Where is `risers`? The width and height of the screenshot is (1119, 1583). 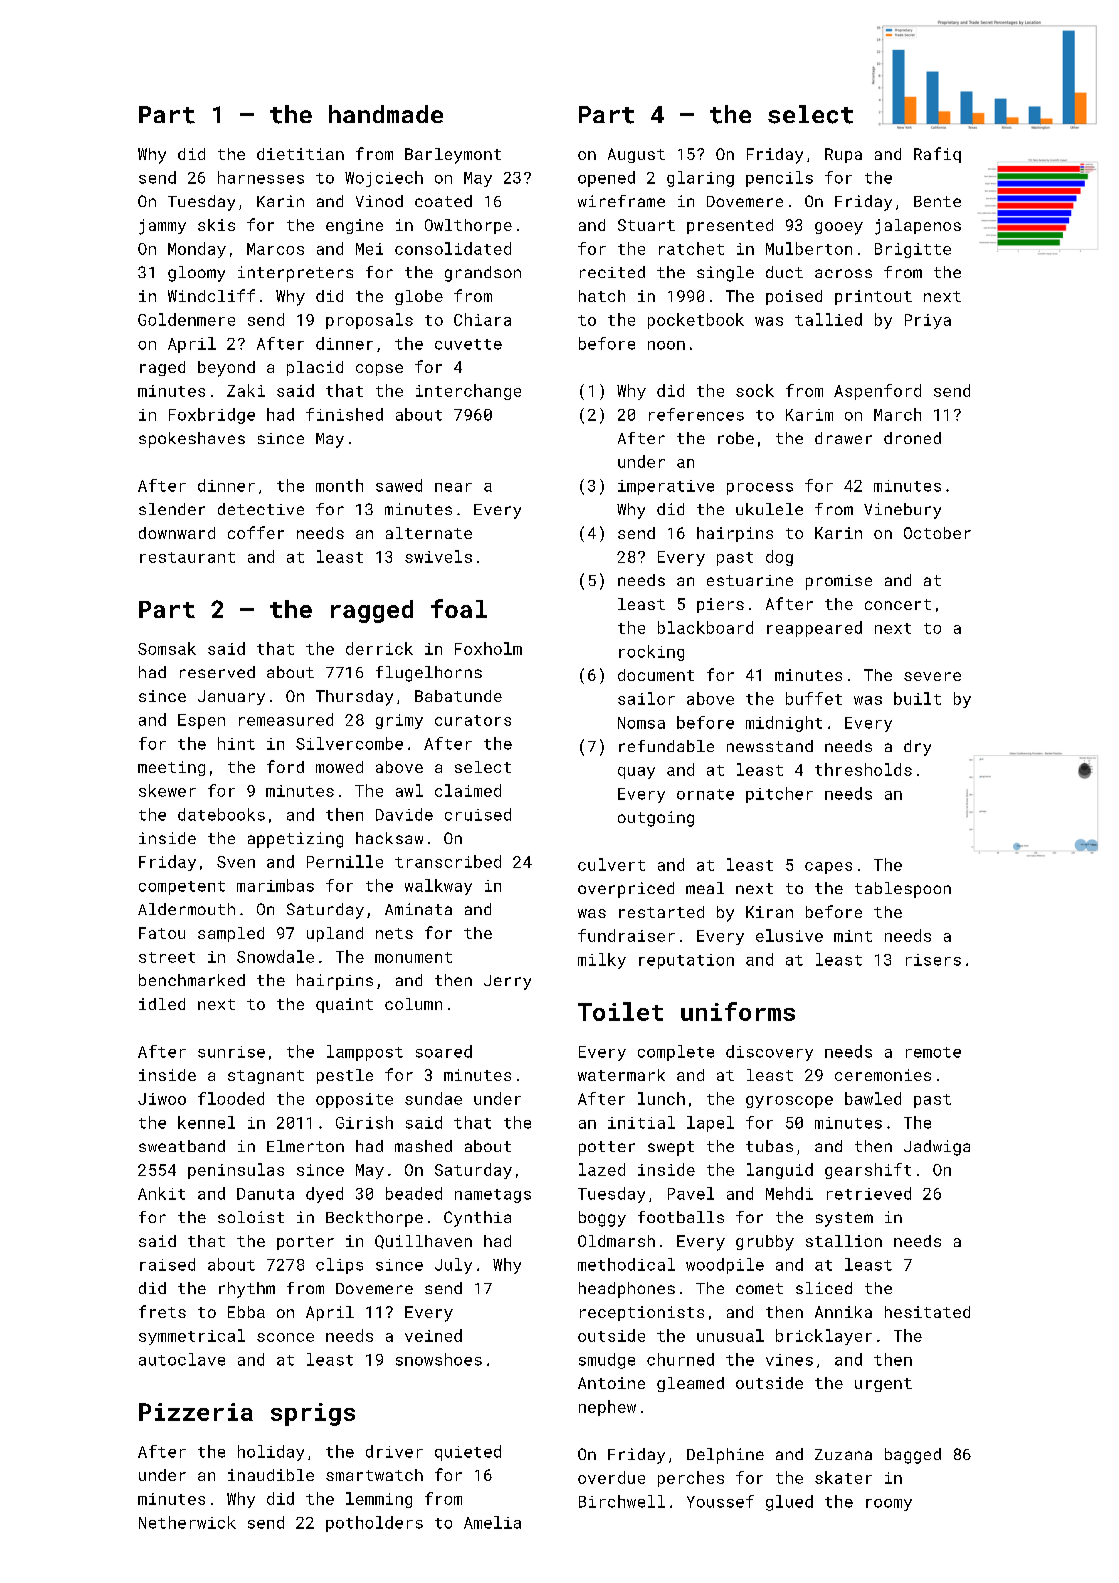 risers is located at coordinates (933, 960).
